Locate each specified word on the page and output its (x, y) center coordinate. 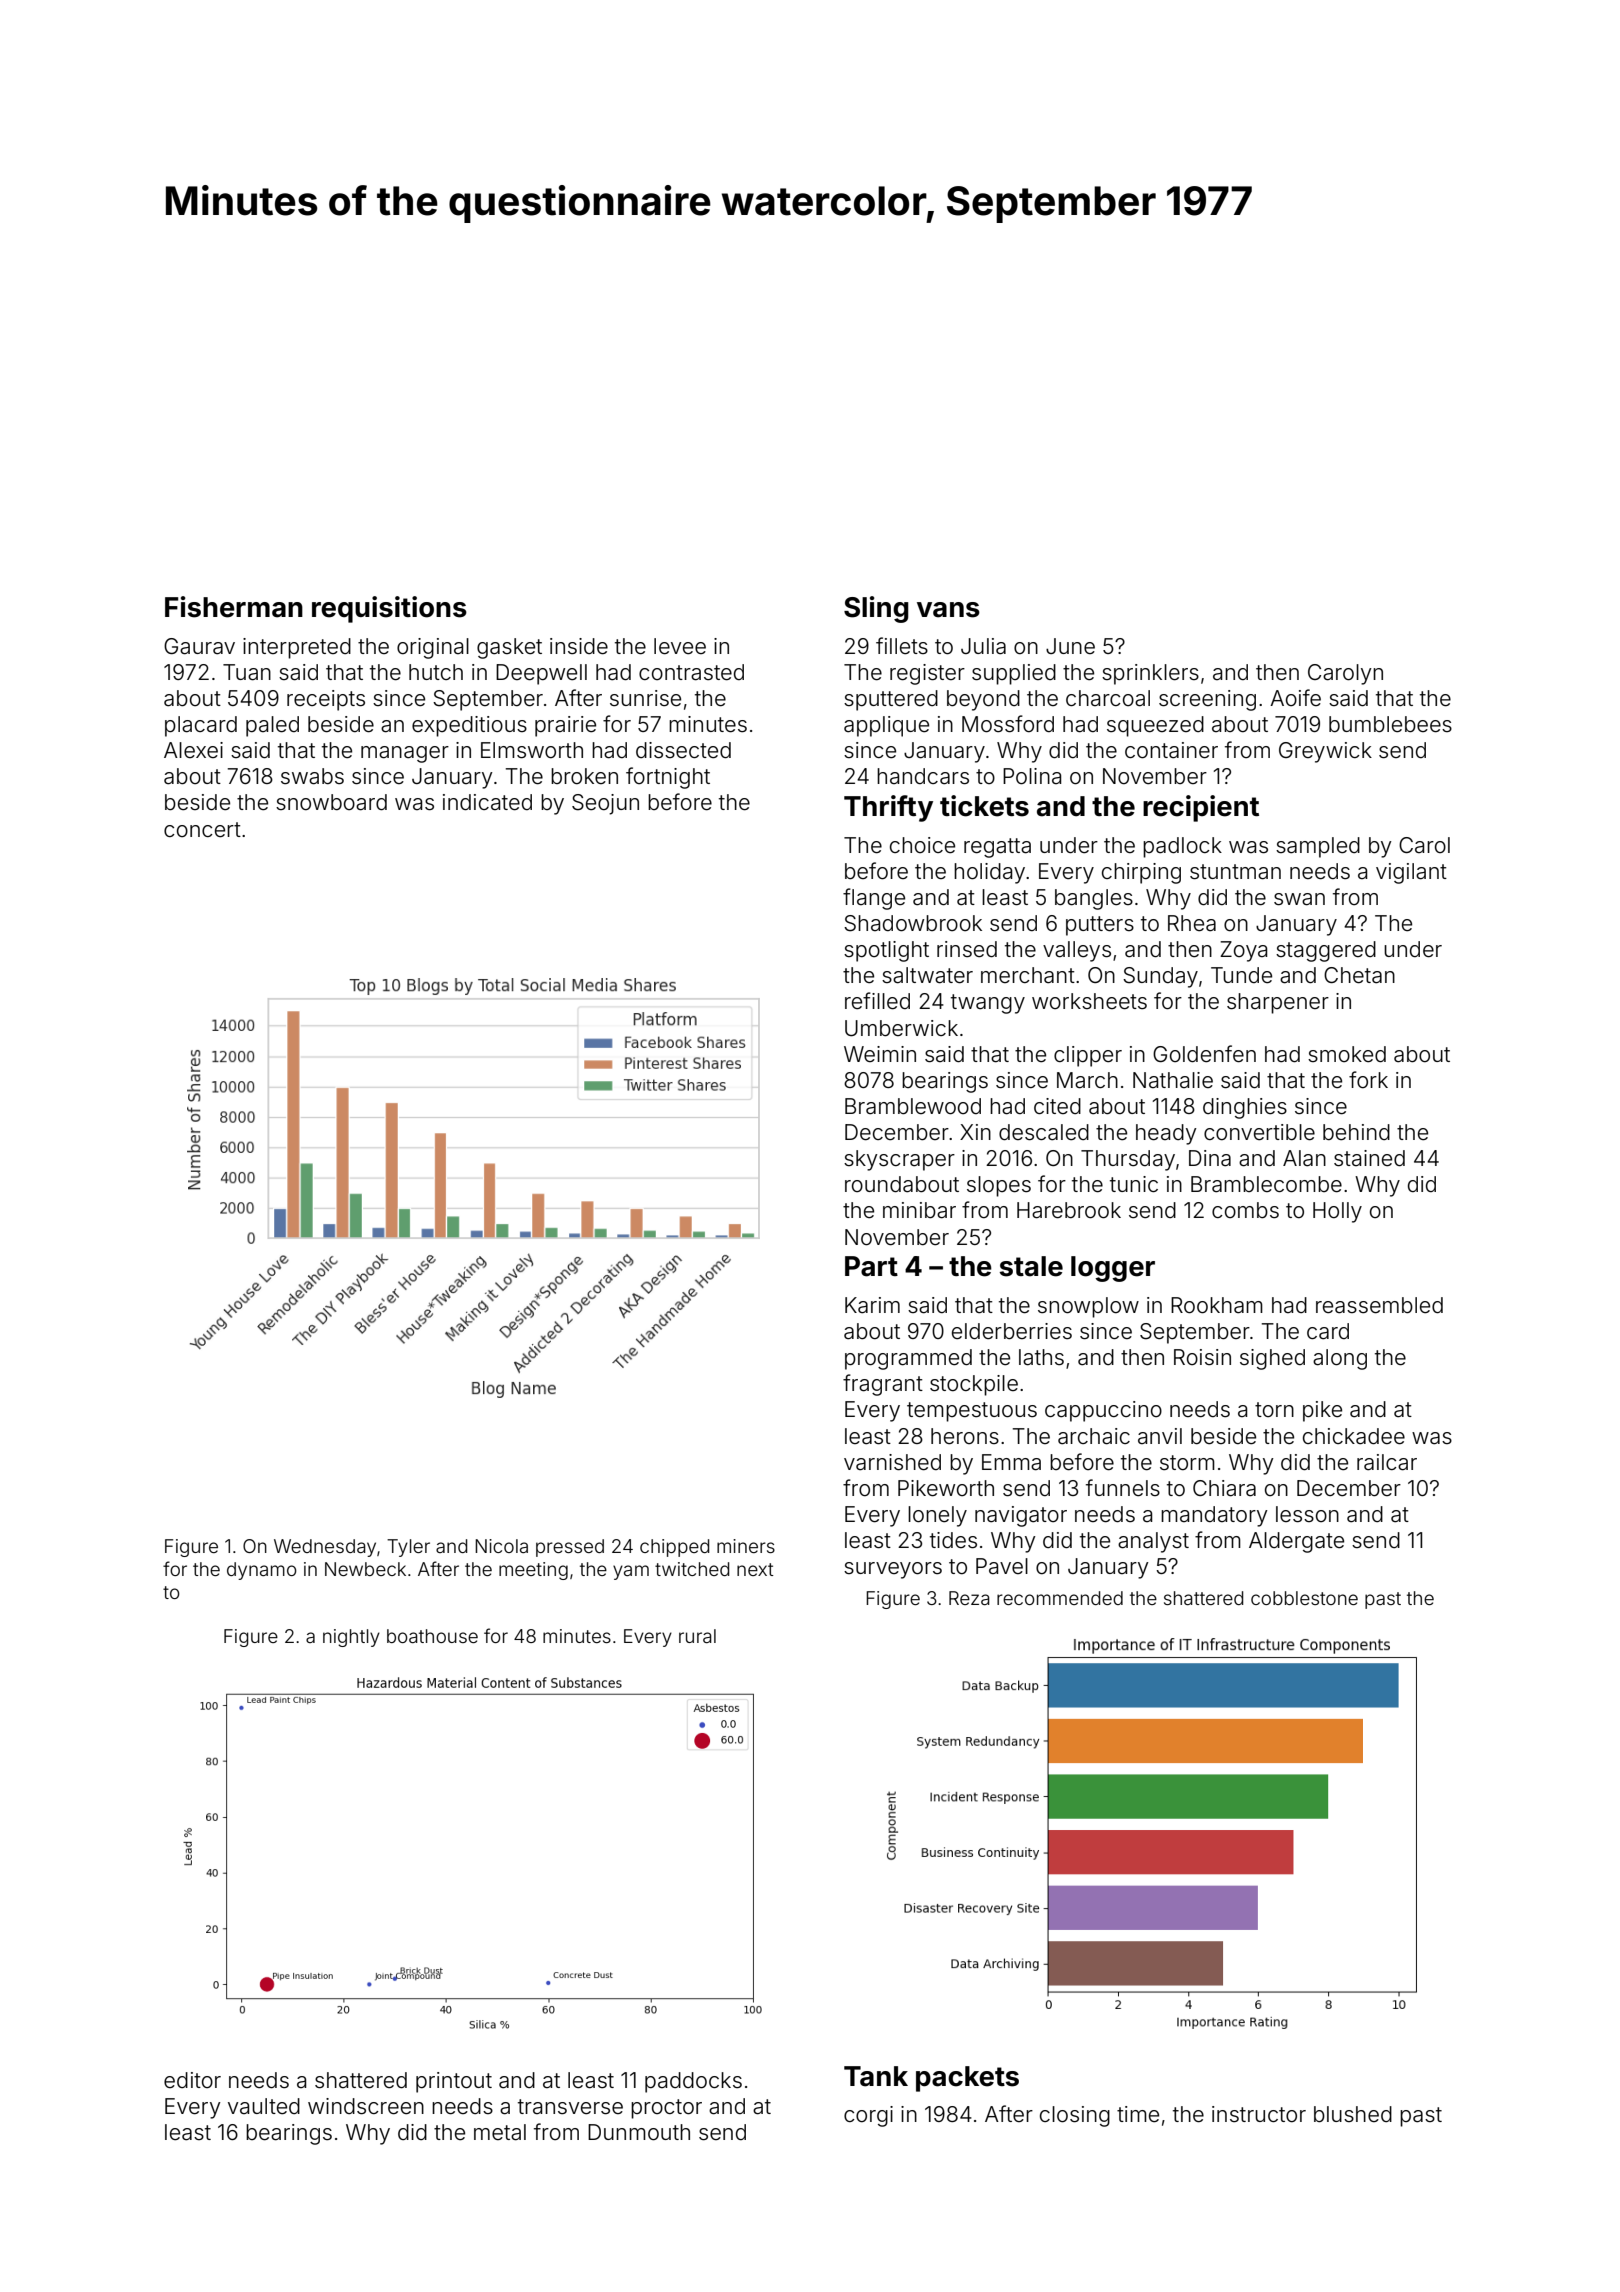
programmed (908, 1359)
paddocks (693, 2082)
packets (967, 2079)
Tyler (408, 1548)
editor (192, 2080)
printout (454, 2082)
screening (1207, 700)
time (1138, 2114)
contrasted (691, 672)
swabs (312, 776)
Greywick (1325, 752)
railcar (1387, 1462)
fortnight (668, 778)
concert (202, 830)
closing (1075, 2116)
